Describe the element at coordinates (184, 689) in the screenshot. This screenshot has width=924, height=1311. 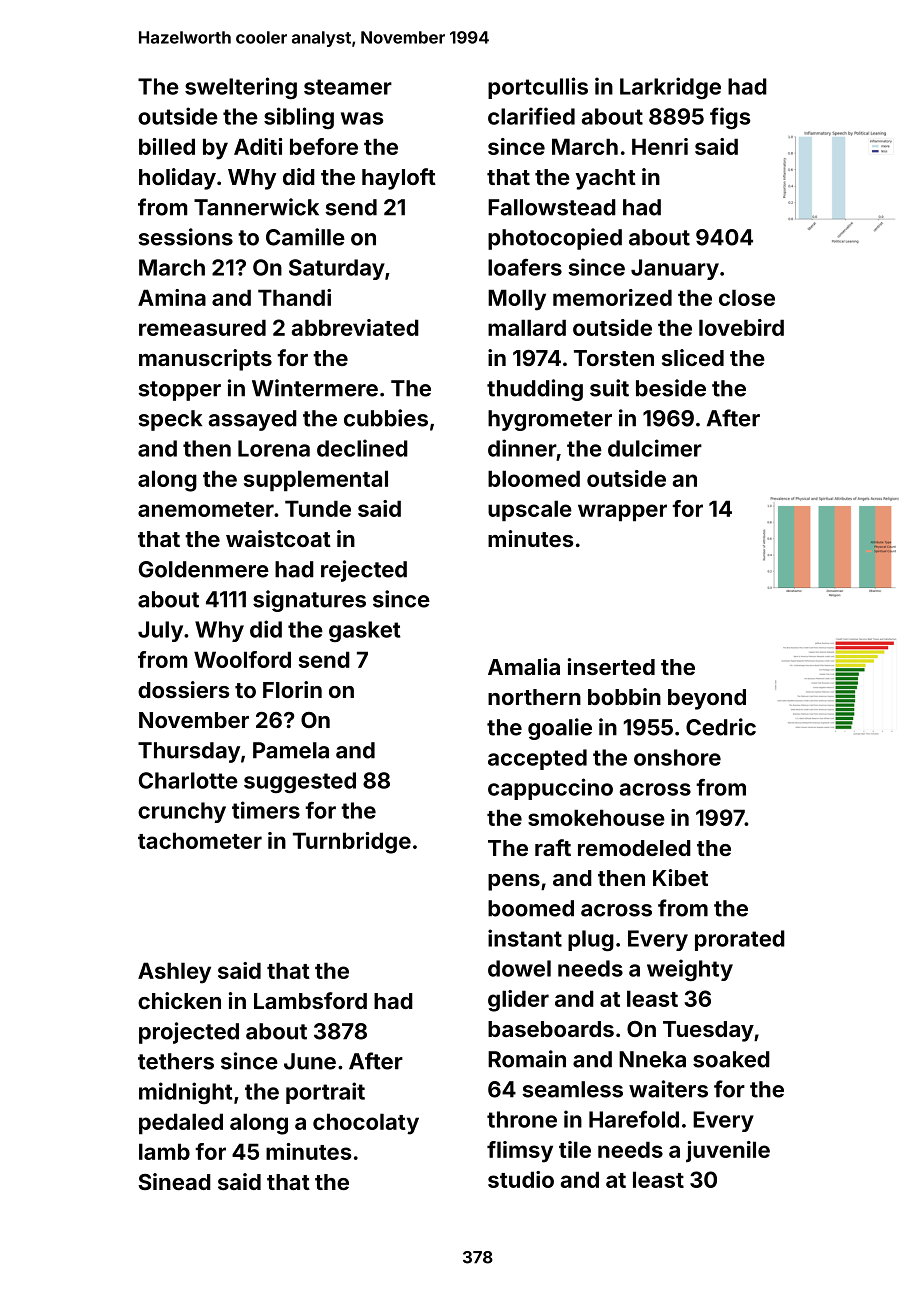
I see `dossiers` at that location.
